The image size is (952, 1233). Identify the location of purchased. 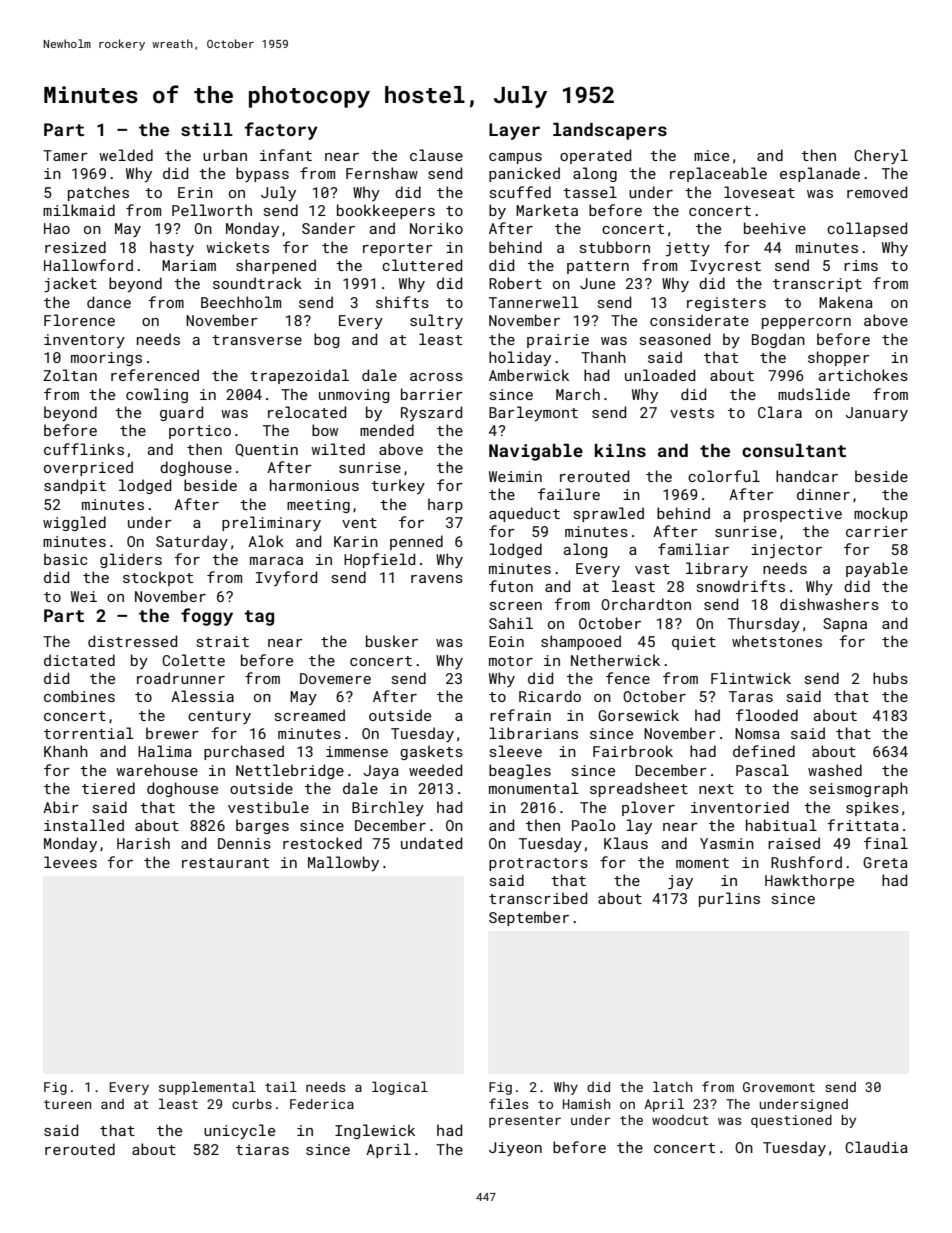
(244, 752).
